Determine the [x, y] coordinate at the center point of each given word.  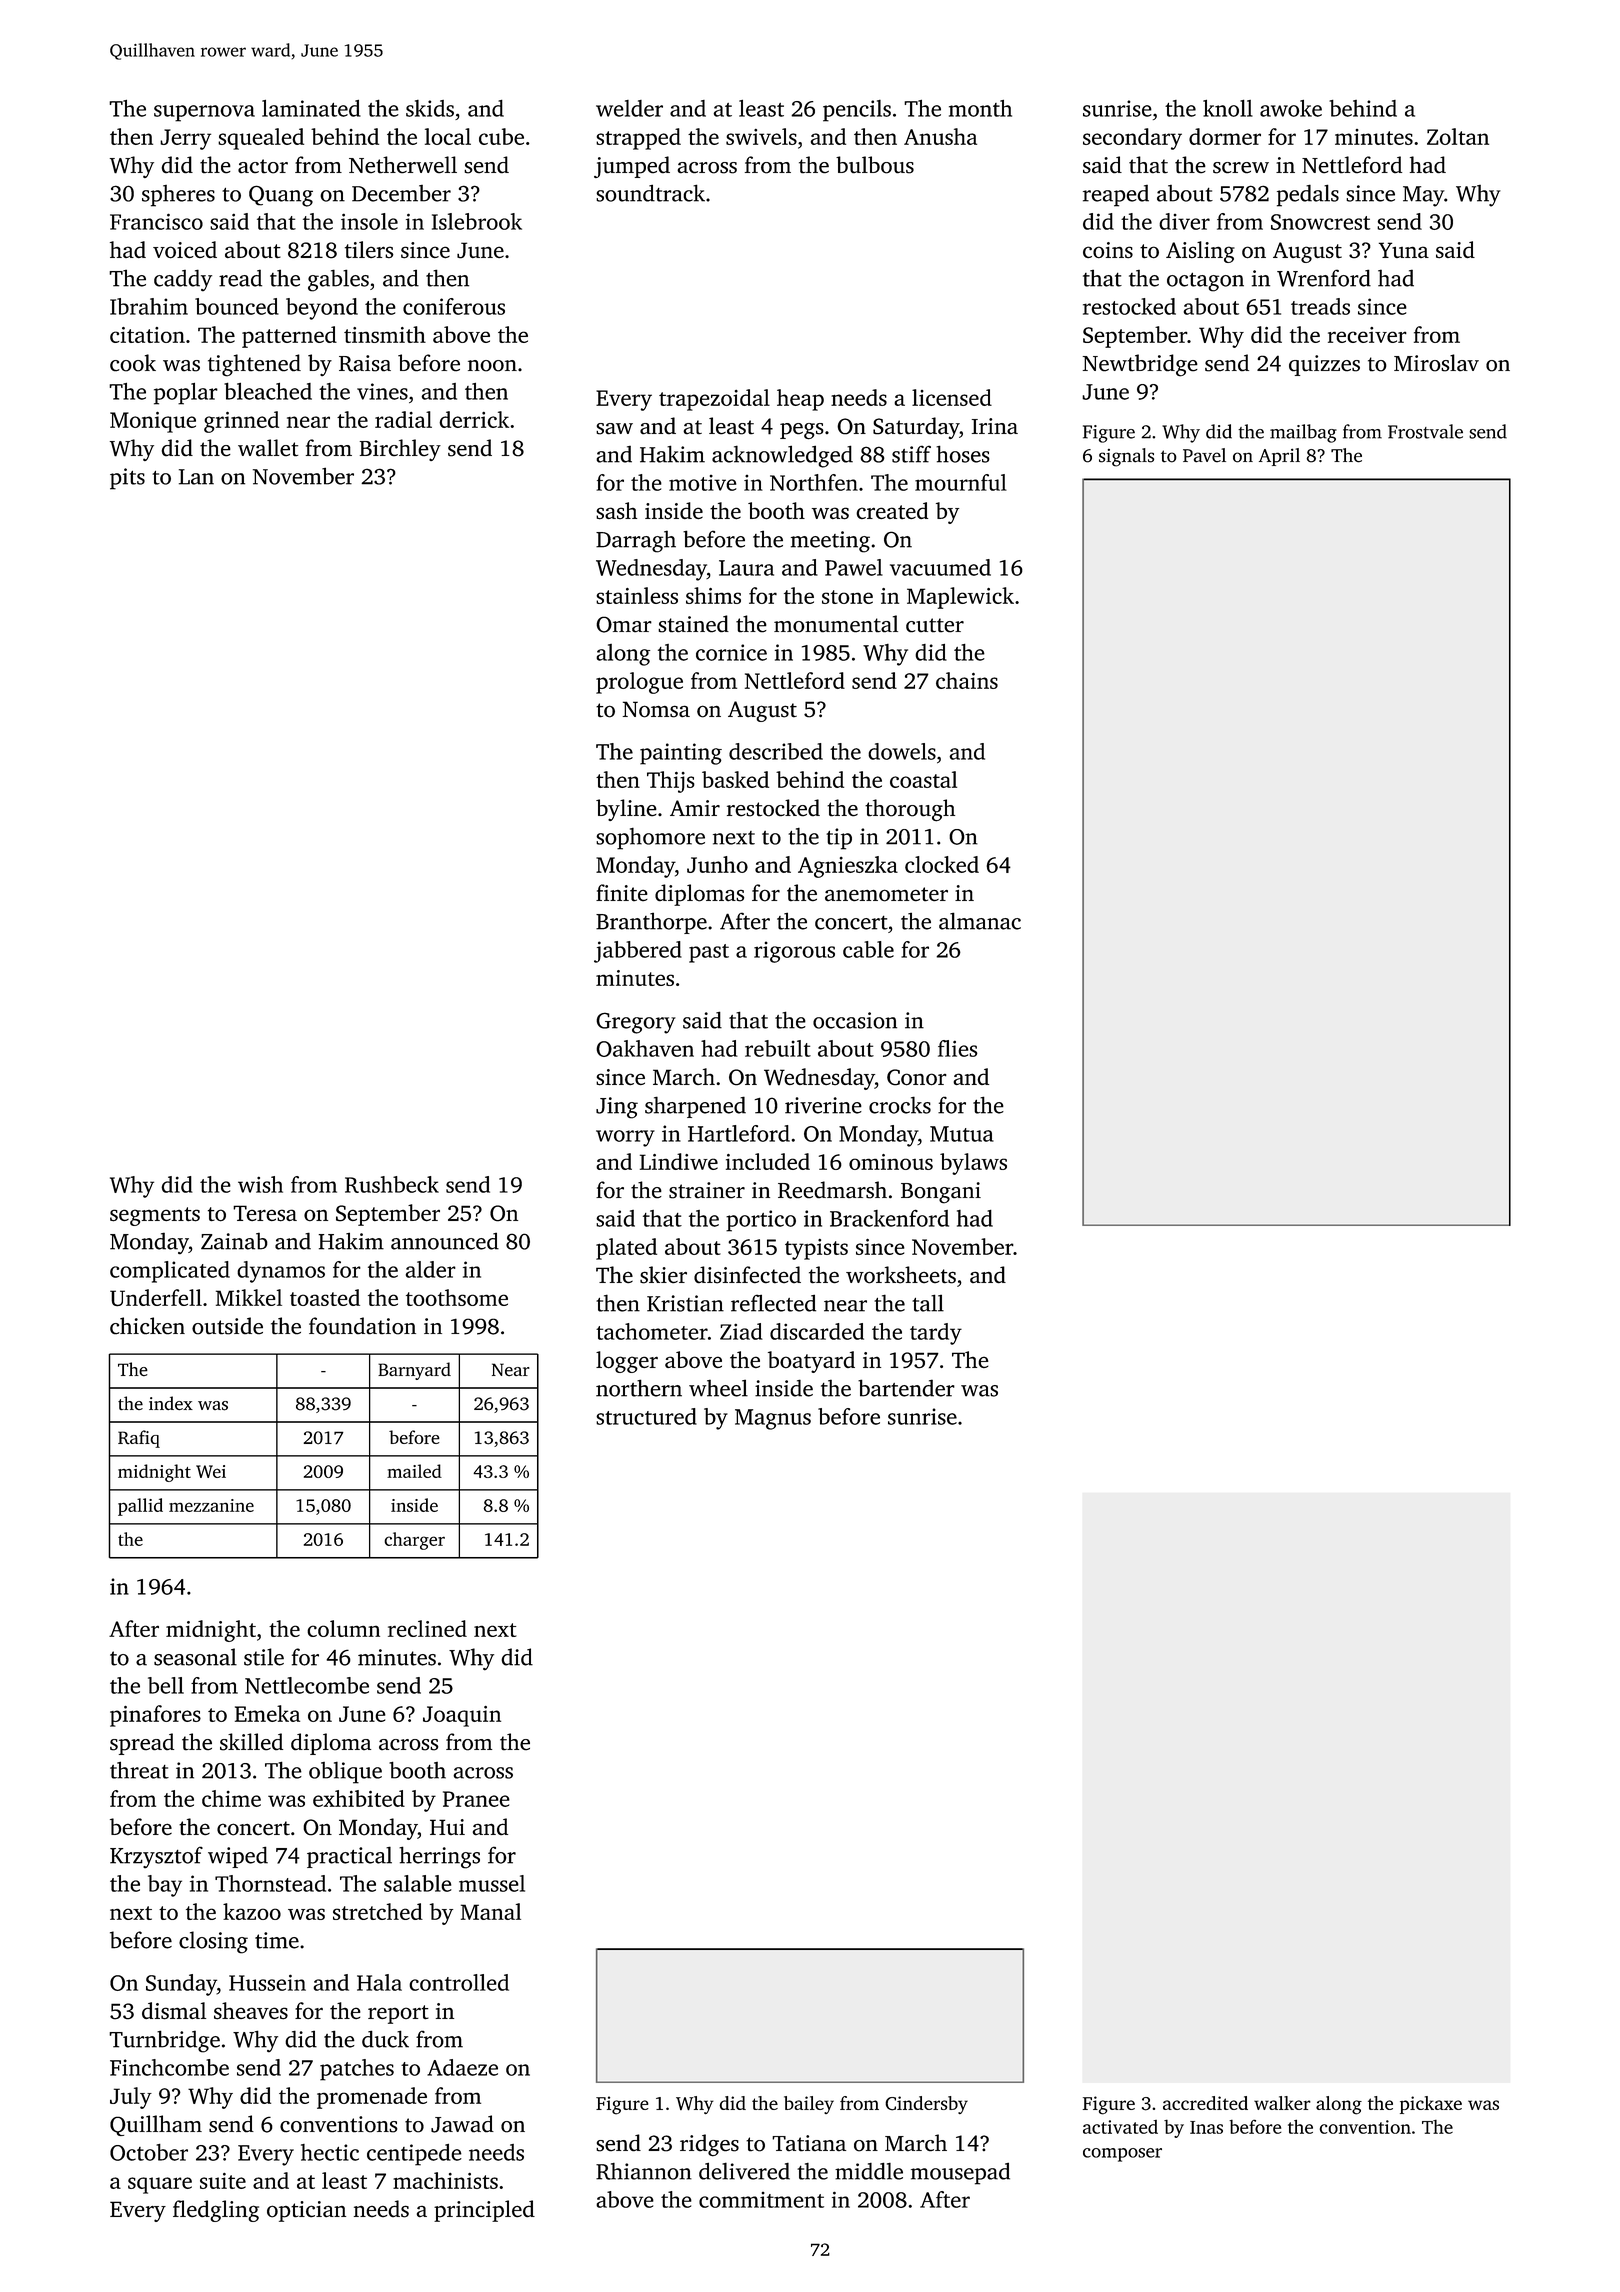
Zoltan [1458, 136]
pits [127, 479]
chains [967, 680]
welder [629, 108]
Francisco [156, 221]
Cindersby [926, 2105]
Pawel [854, 567]
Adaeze [462, 2067]
